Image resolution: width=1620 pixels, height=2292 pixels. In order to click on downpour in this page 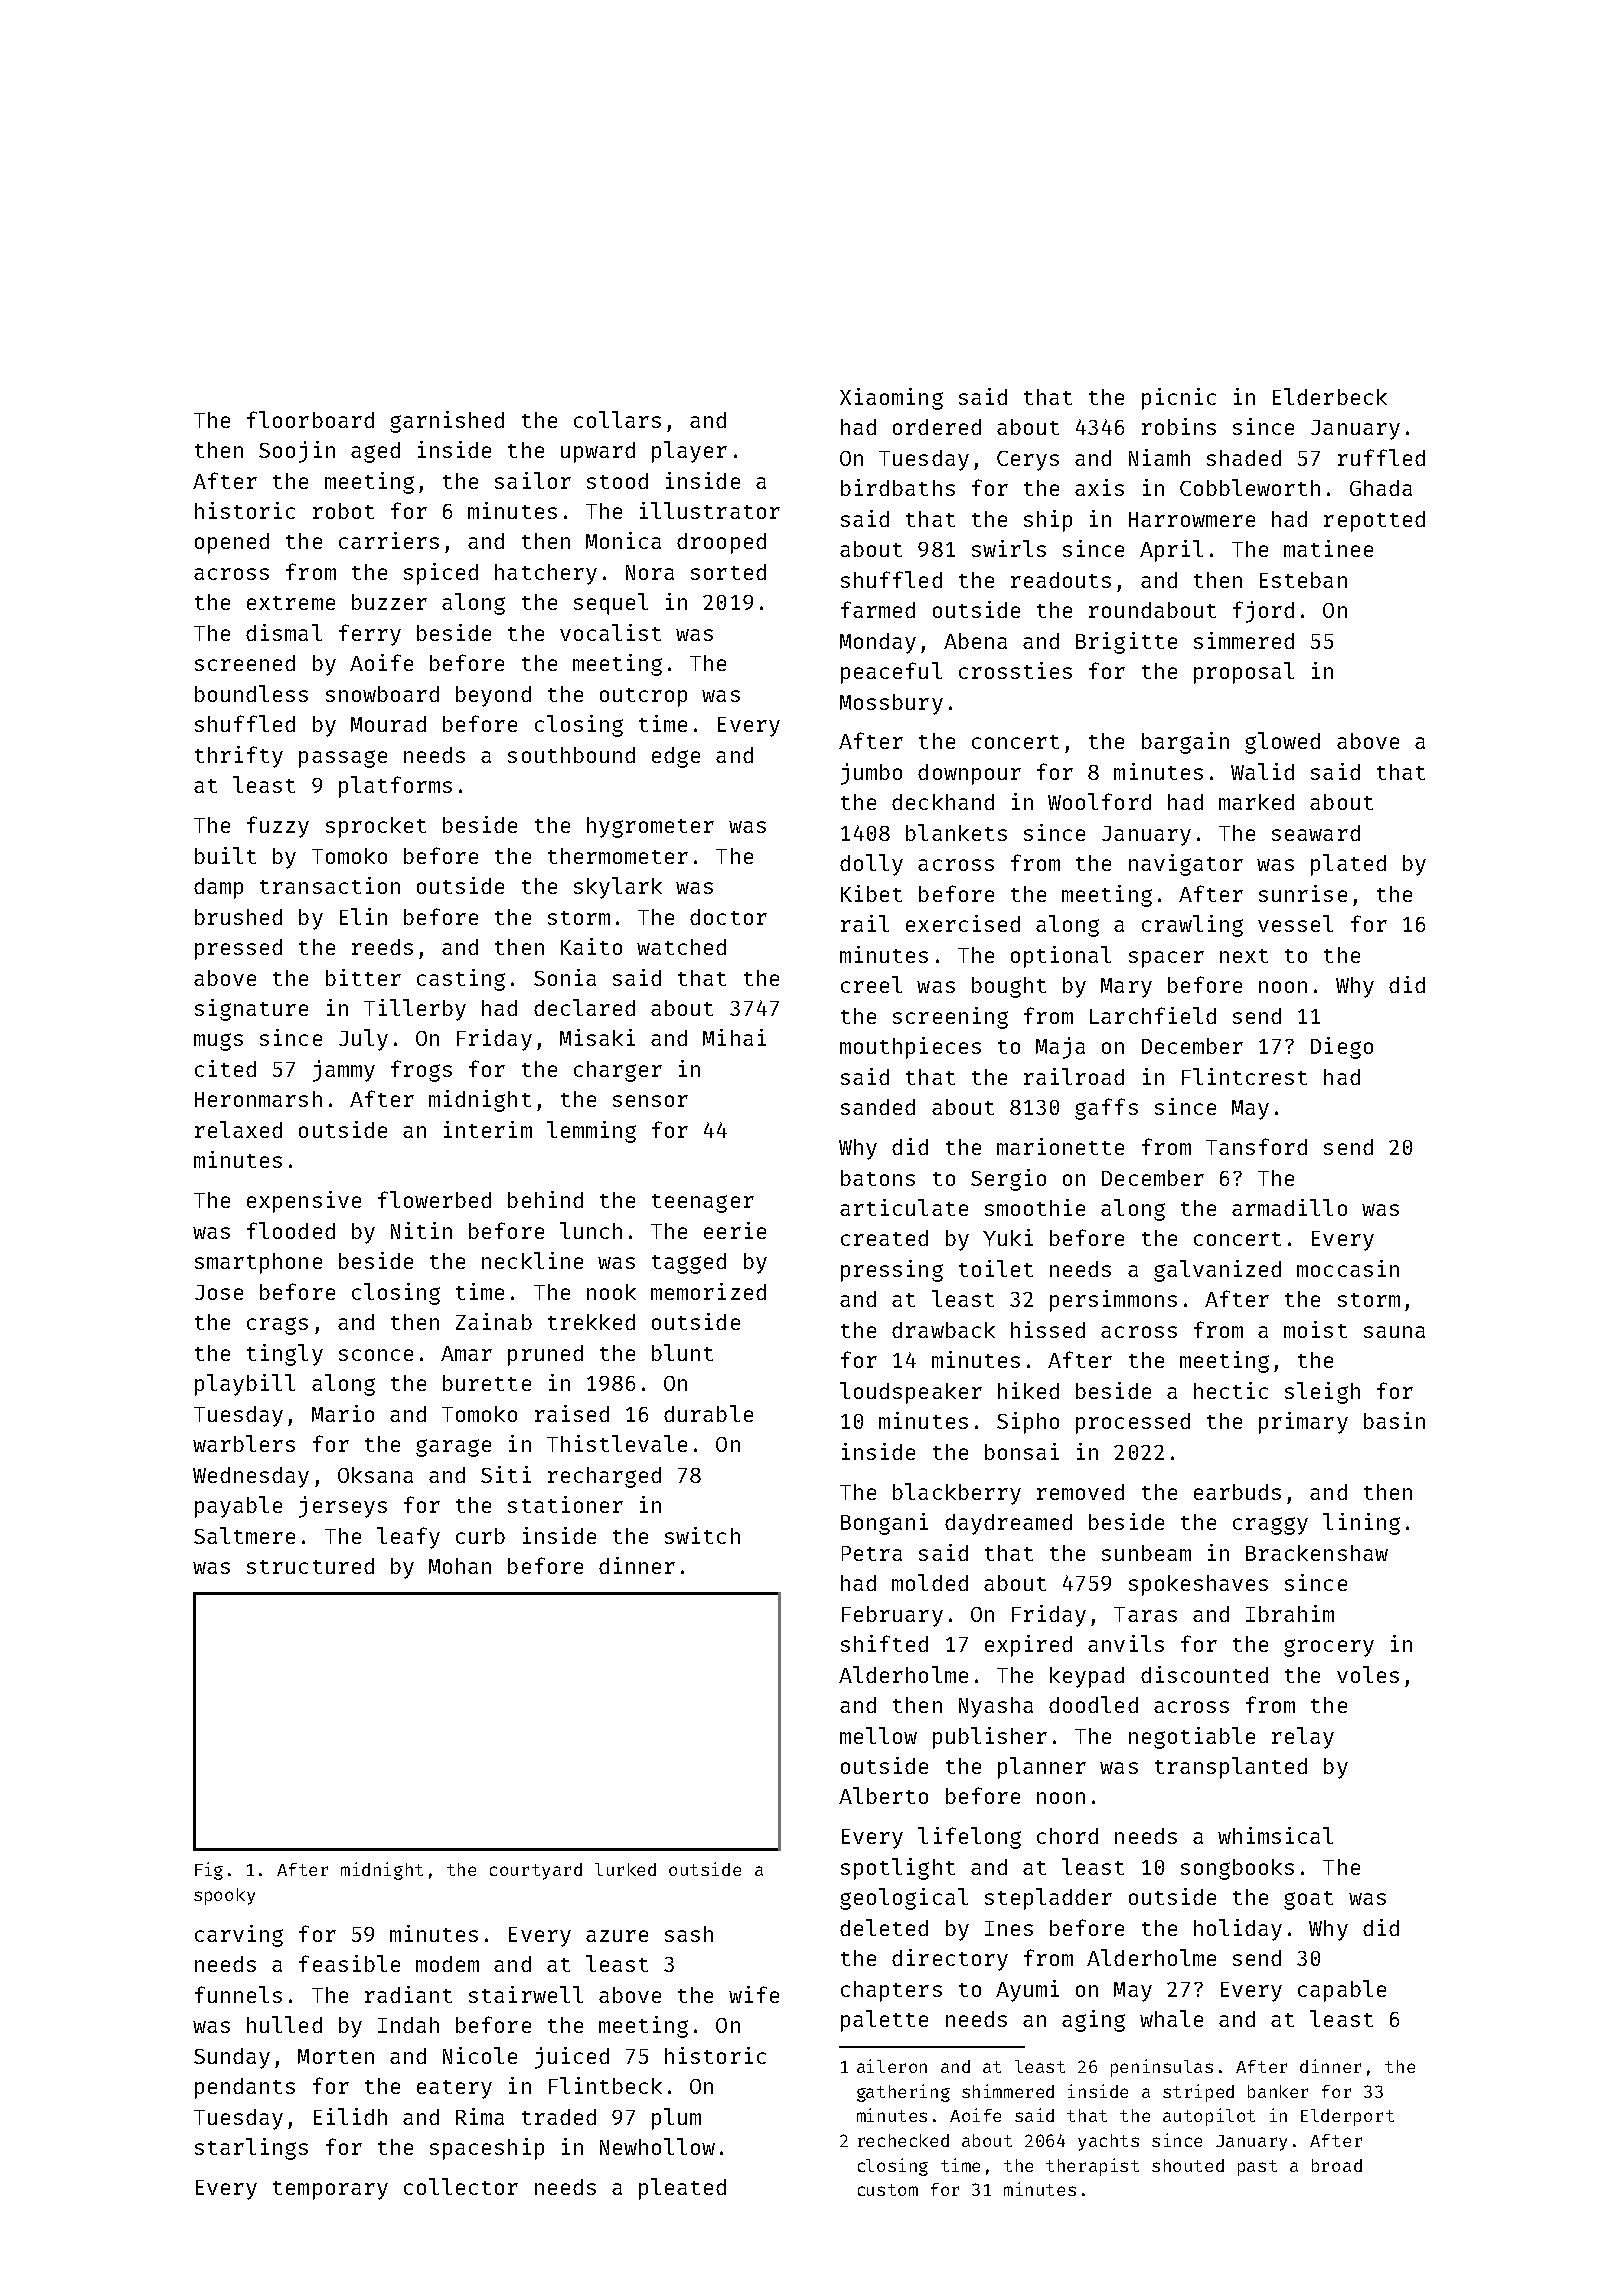, I will do `click(969, 774)`.
